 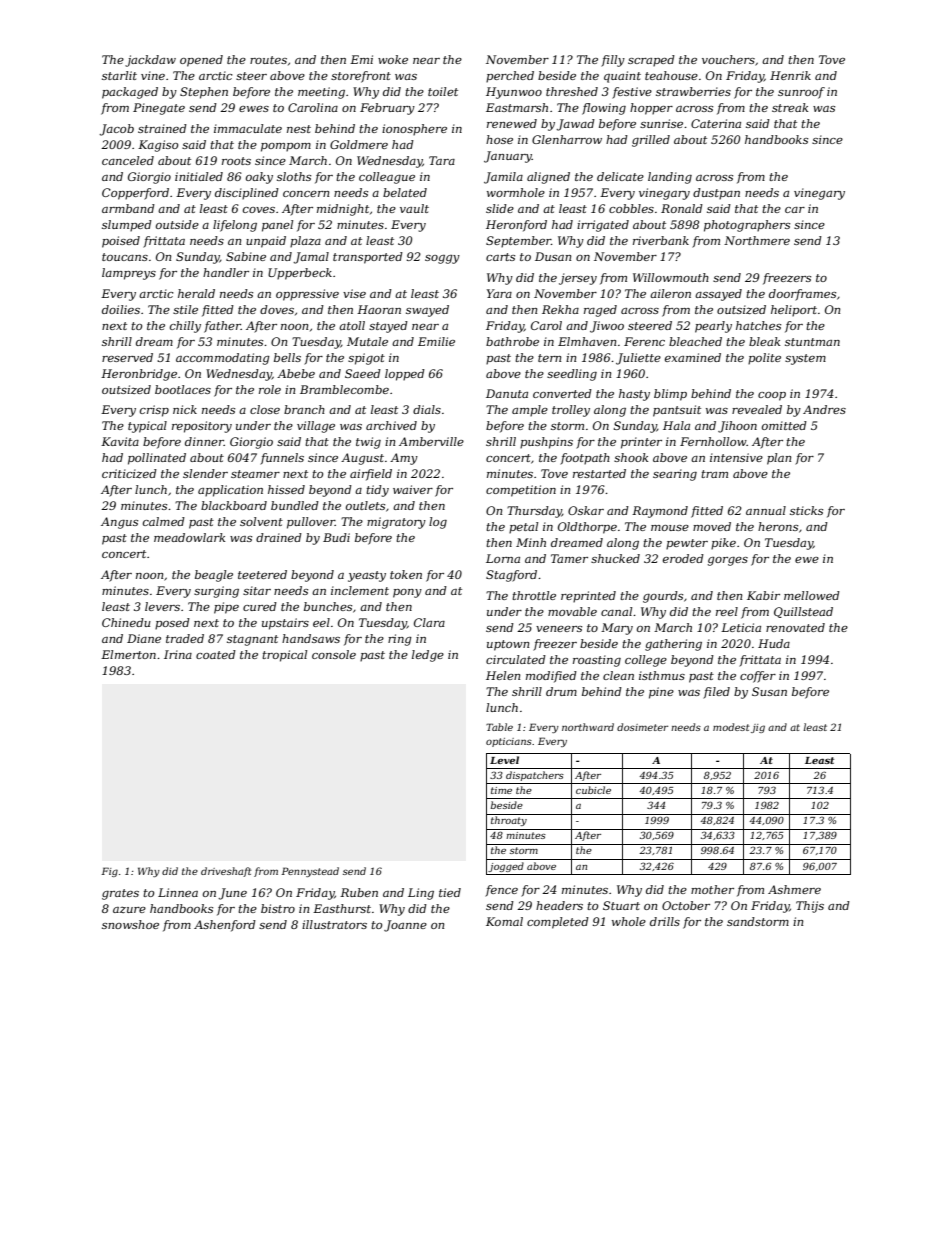 I want to click on jig, so click(x=758, y=728).
